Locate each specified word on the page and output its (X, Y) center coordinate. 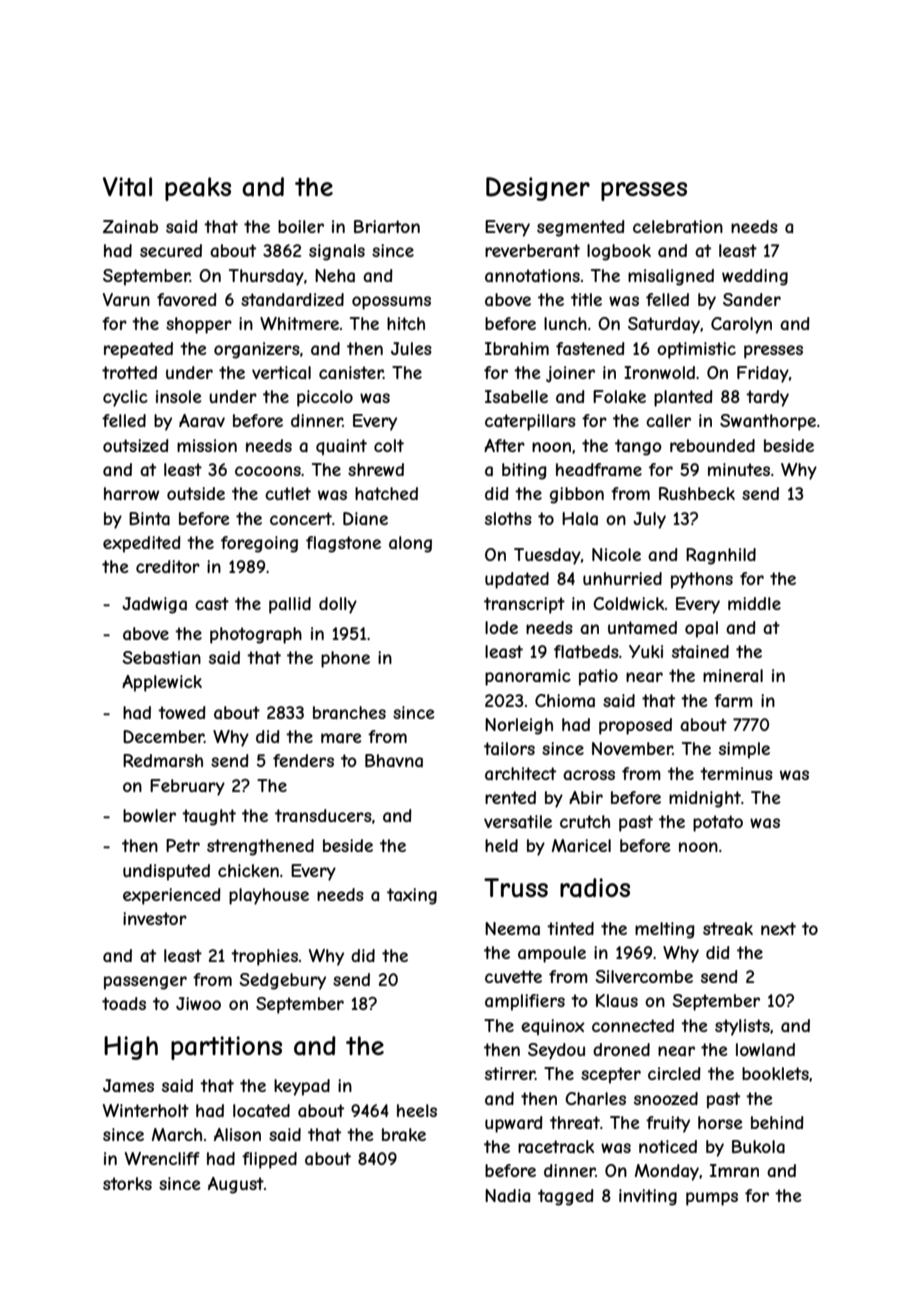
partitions (226, 1048)
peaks (198, 189)
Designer (538, 189)
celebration (678, 226)
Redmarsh (163, 760)
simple (744, 750)
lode (501, 627)
